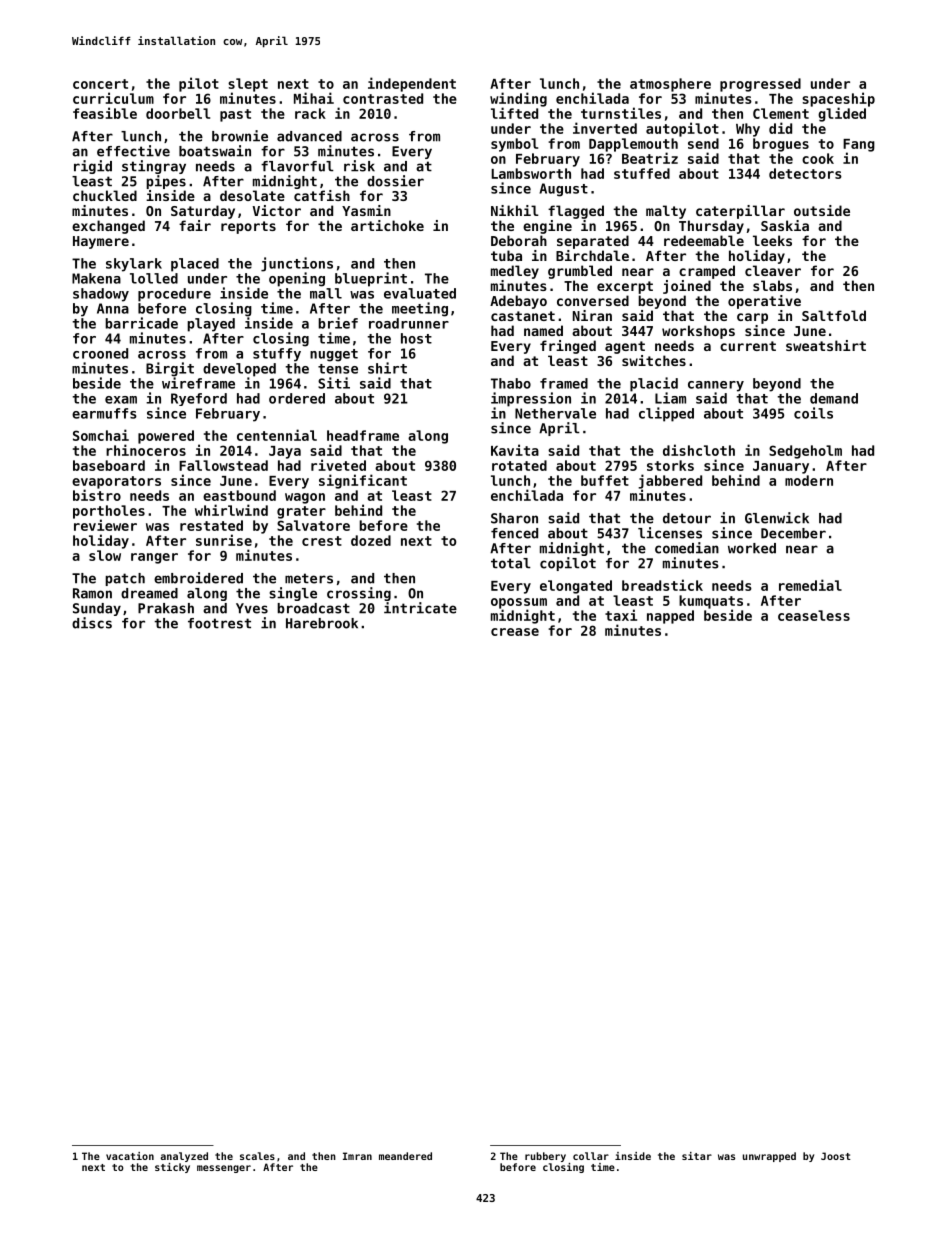 The width and height of the screenshot is (952, 1233). What do you see at coordinates (257, 1156) in the screenshot?
I see `scales` at bounding box center [257, 1156].
